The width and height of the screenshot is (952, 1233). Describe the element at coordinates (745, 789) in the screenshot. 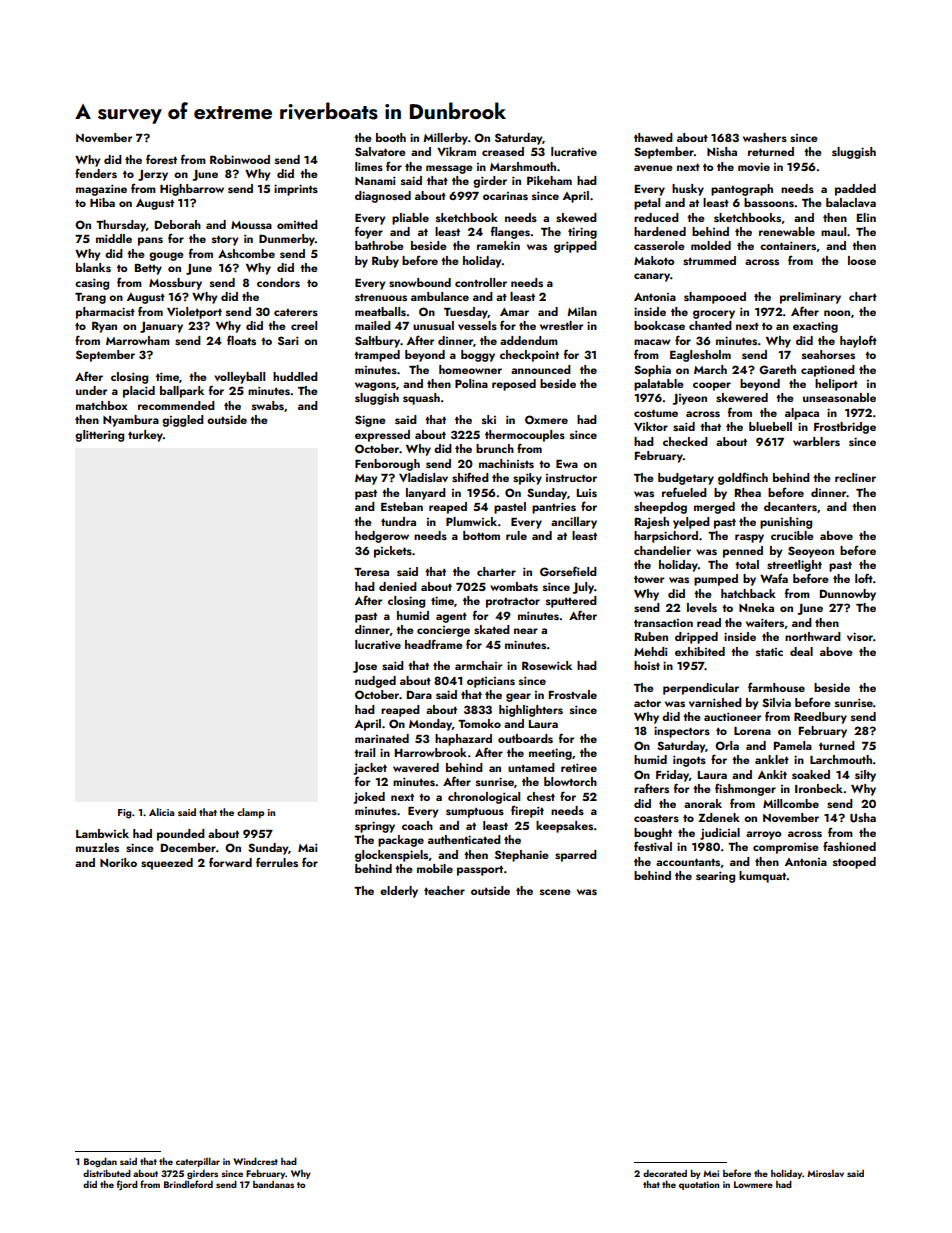

I see `fishmonger` at that location.
